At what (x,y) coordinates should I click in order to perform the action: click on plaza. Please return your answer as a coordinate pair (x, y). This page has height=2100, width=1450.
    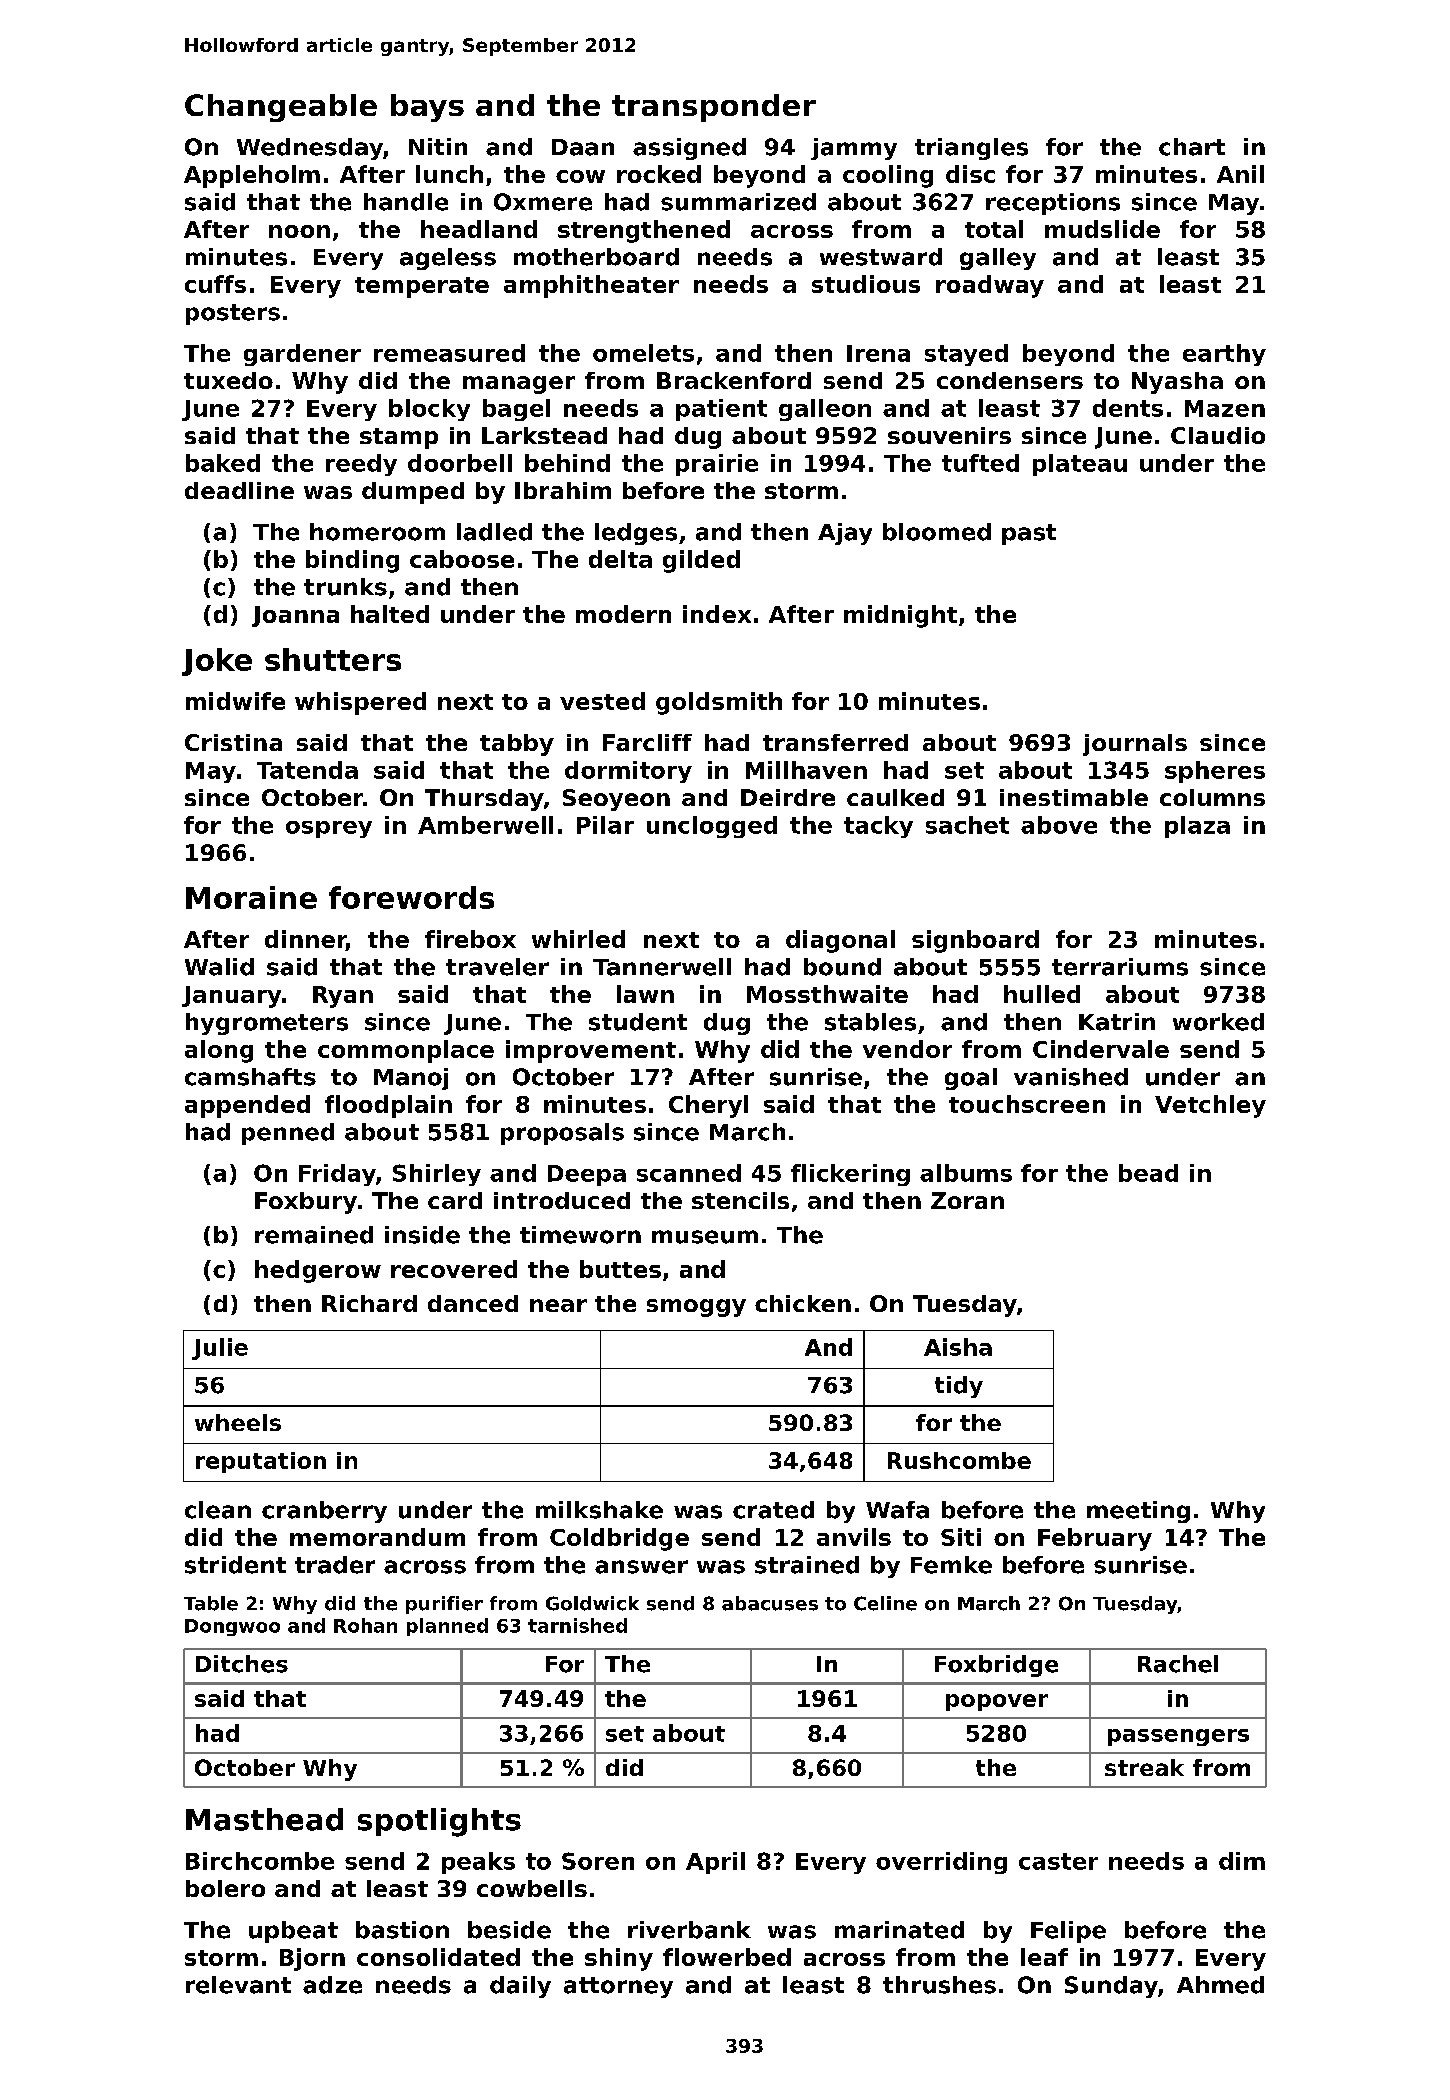
    Looking at the image, I should click on (1197, 827).
